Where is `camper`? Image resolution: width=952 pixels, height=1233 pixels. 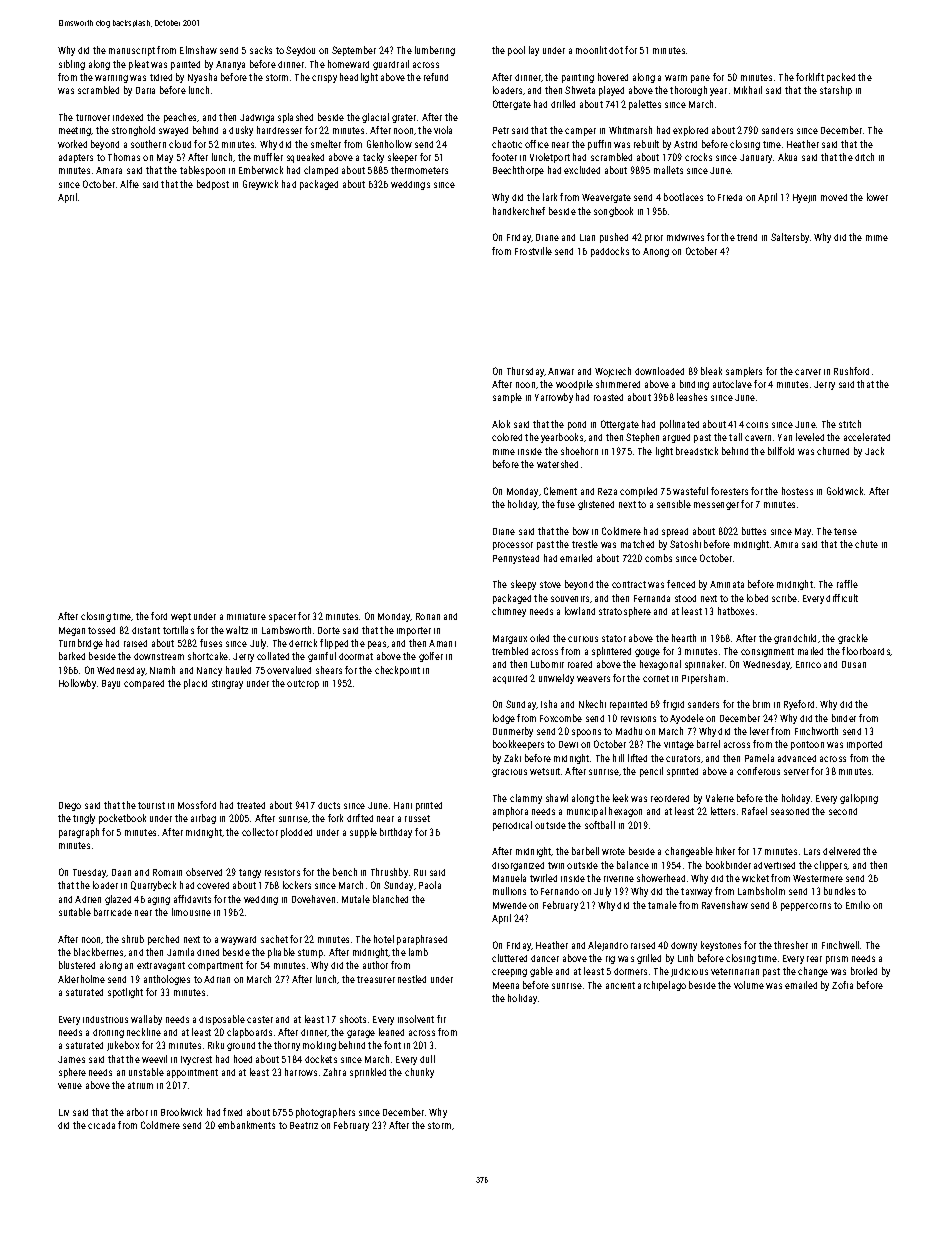 camper is located at coordinates (580, 132).
